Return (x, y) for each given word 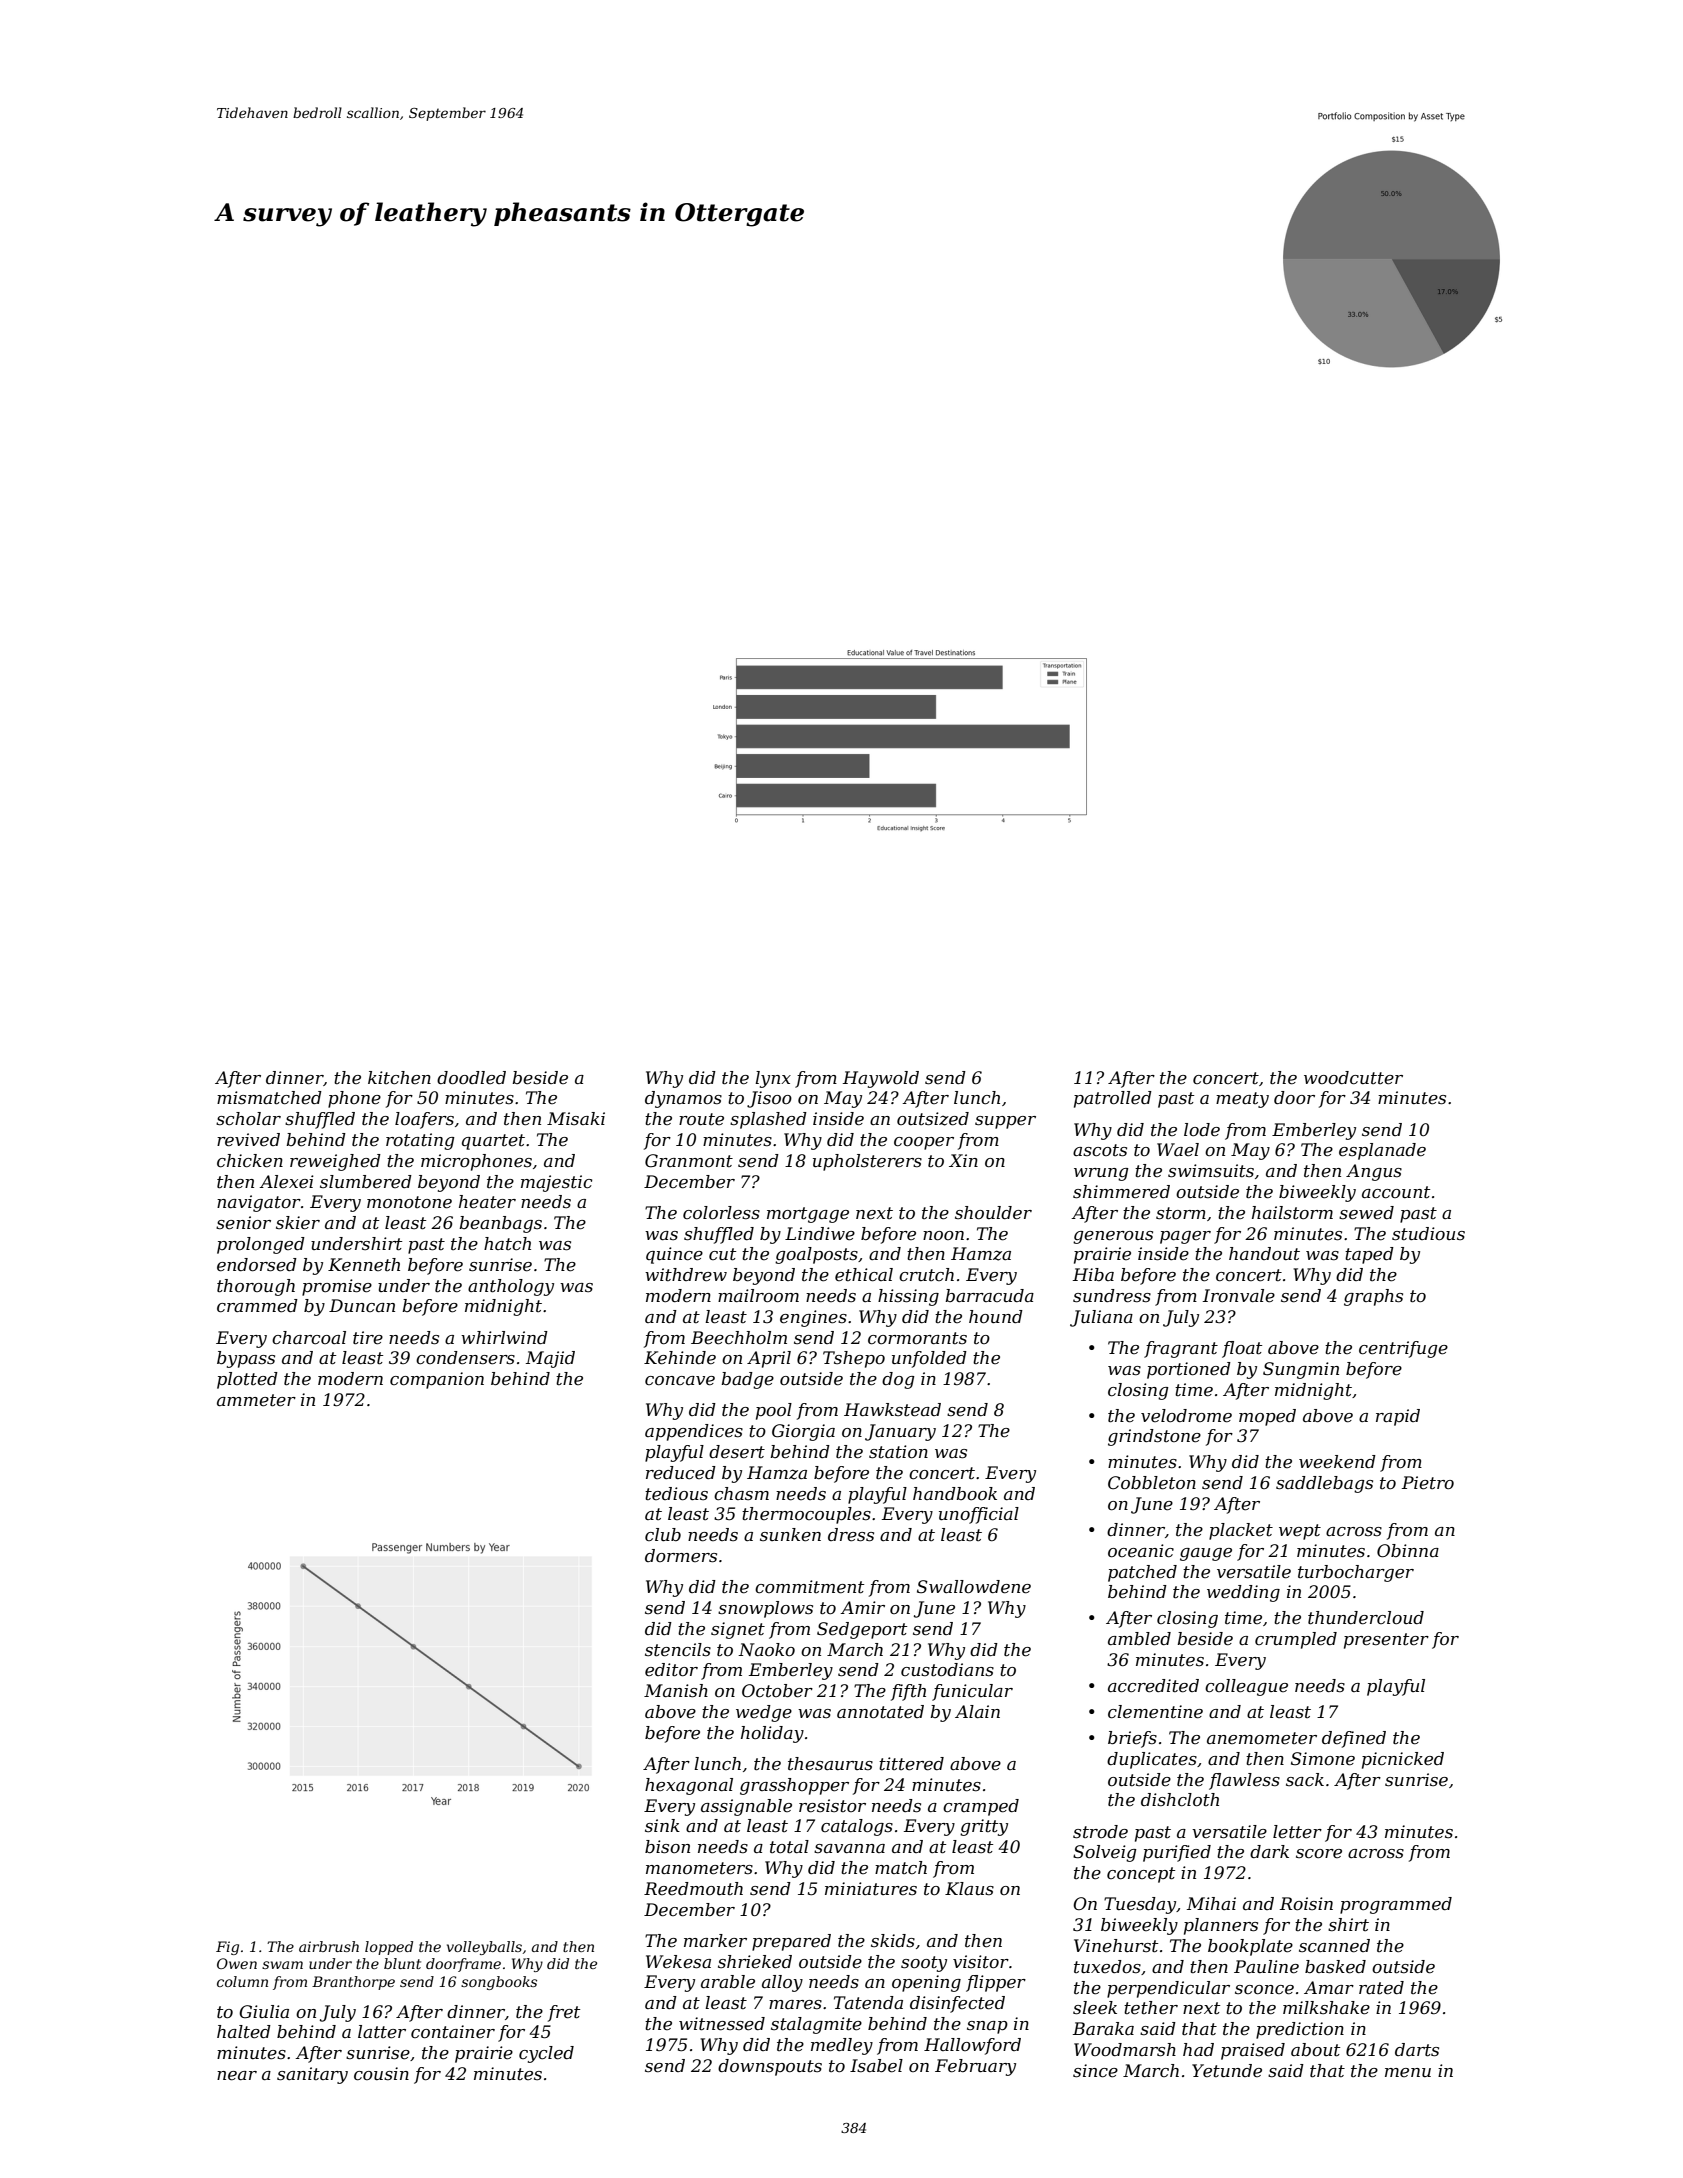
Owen (237, 1963)
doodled (471, 1078)
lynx (773, 1079)
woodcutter (1353, 1078)
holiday (772, 1734)
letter (1297, 1832)
